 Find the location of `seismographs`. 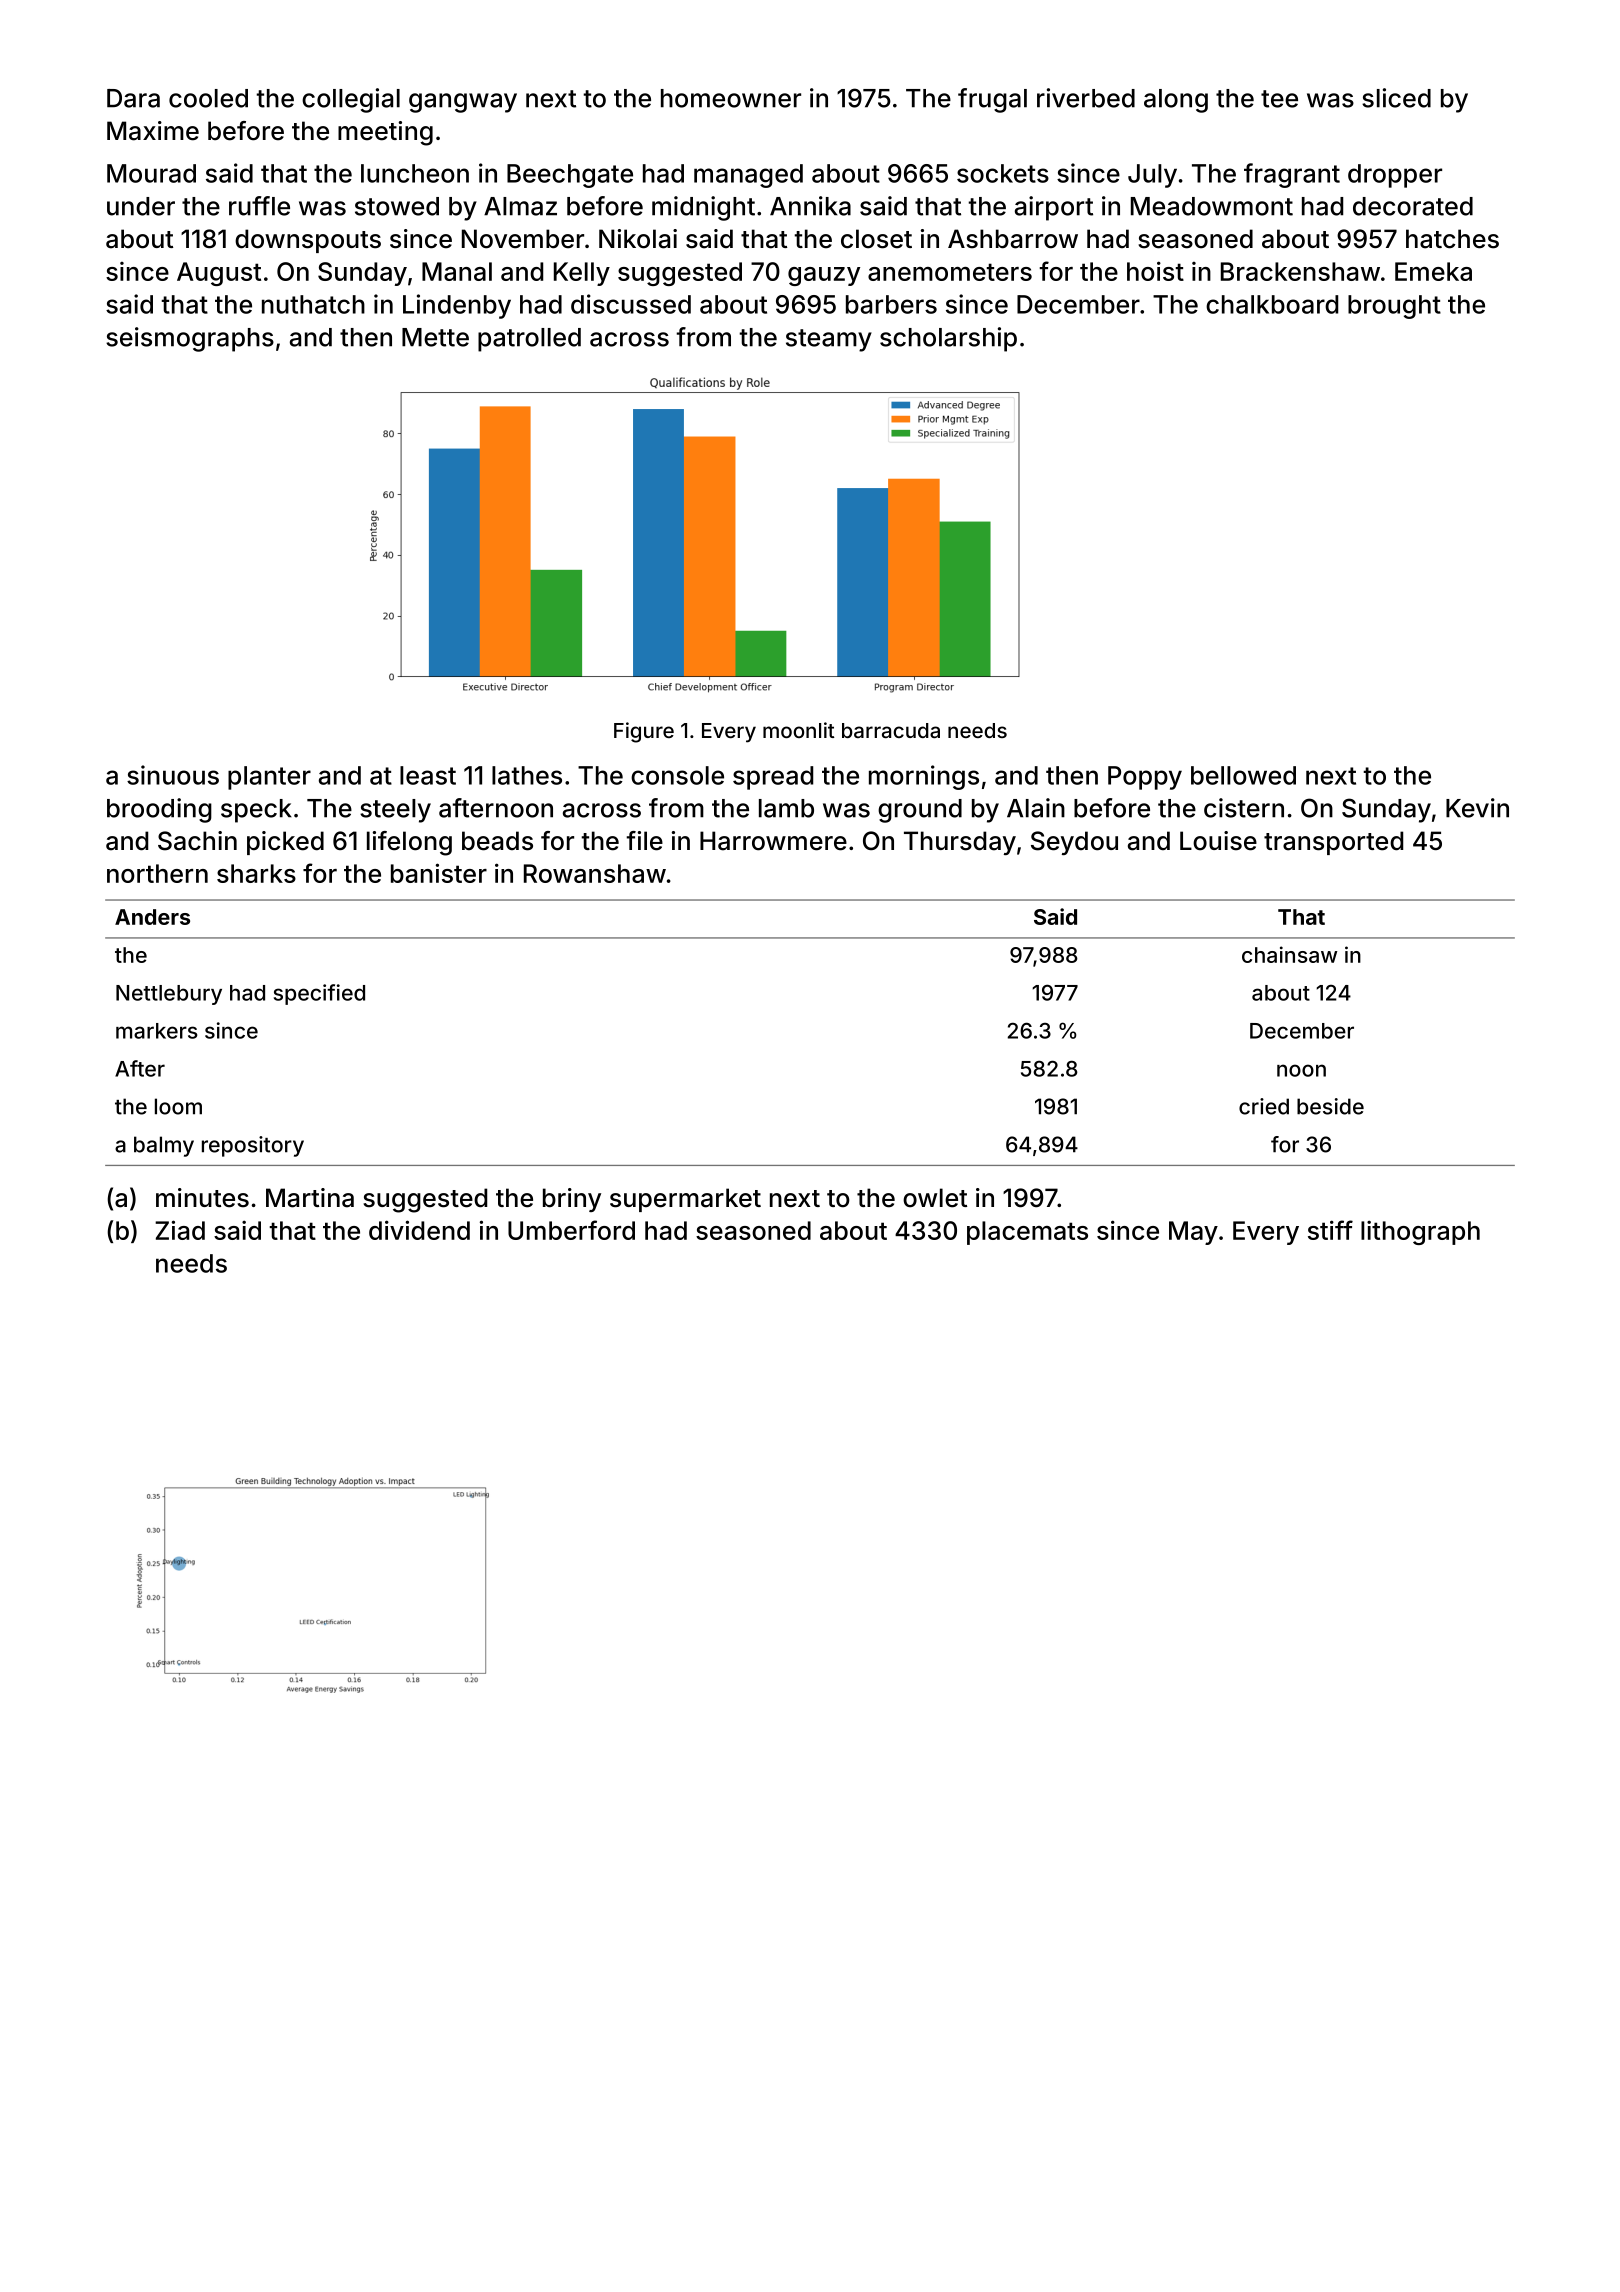

seismographs is located at coordinates (190, 339).
